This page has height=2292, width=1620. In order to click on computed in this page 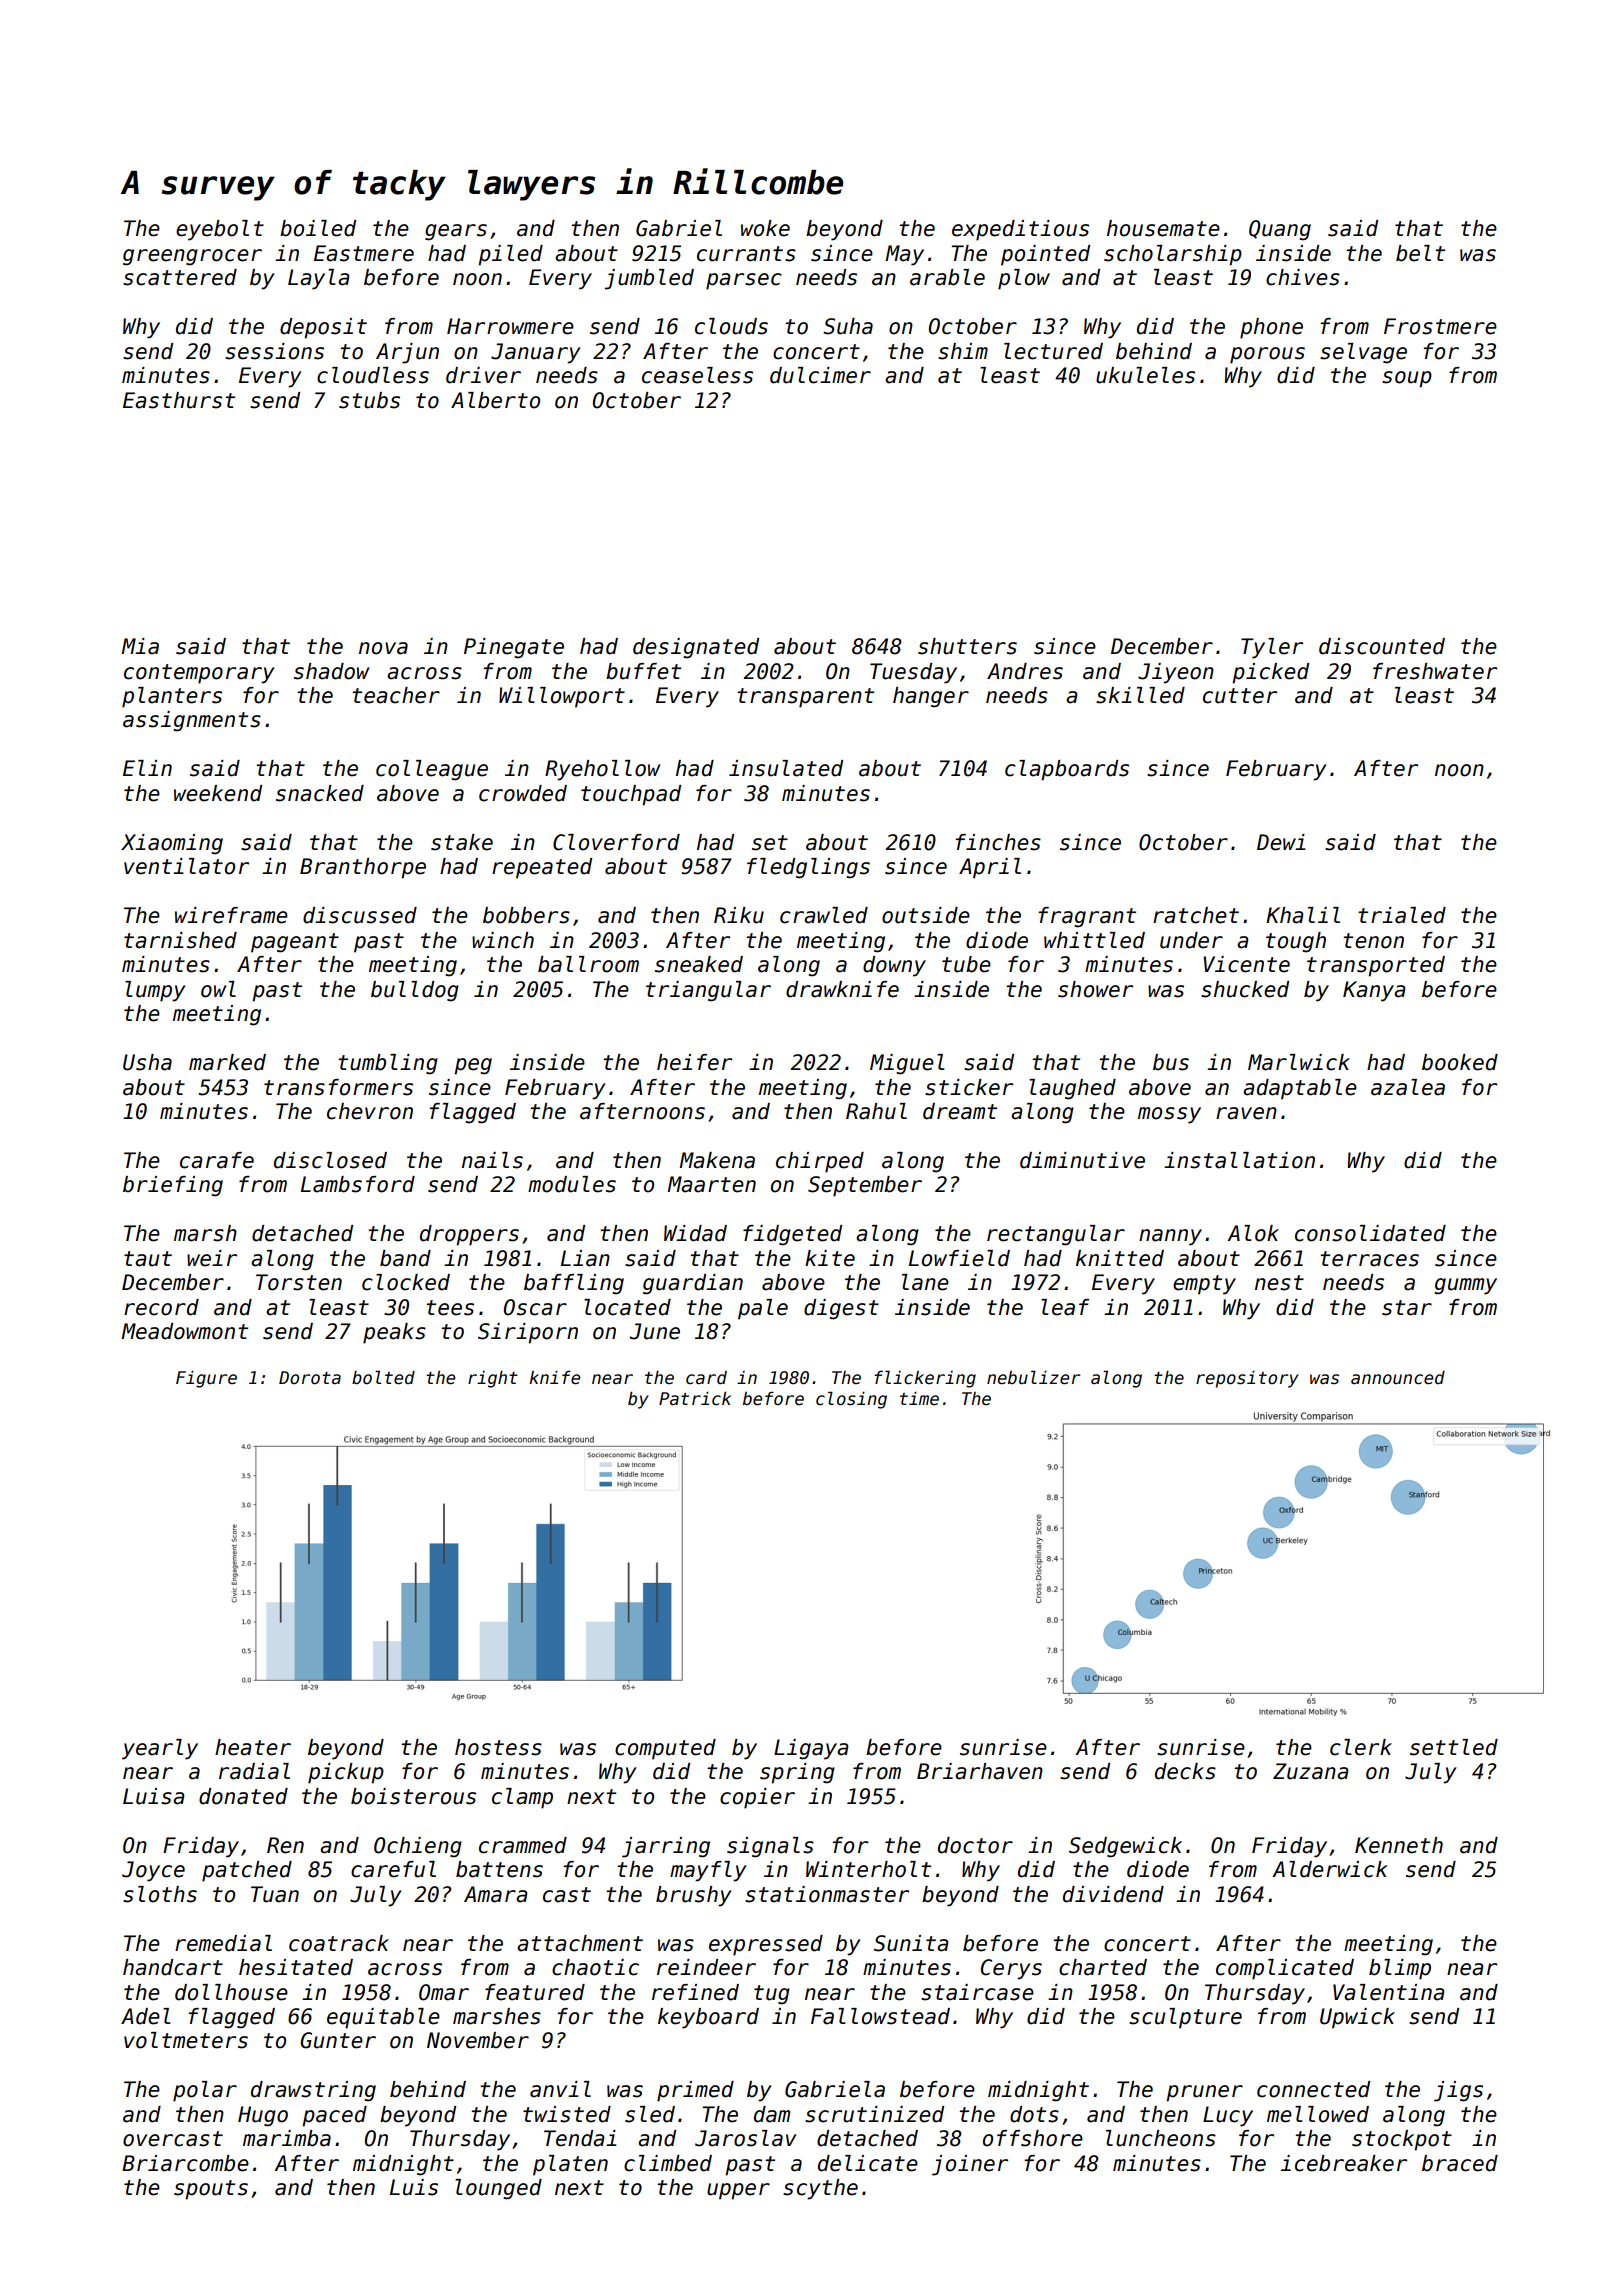, I will do `click(665, 1749)`.
